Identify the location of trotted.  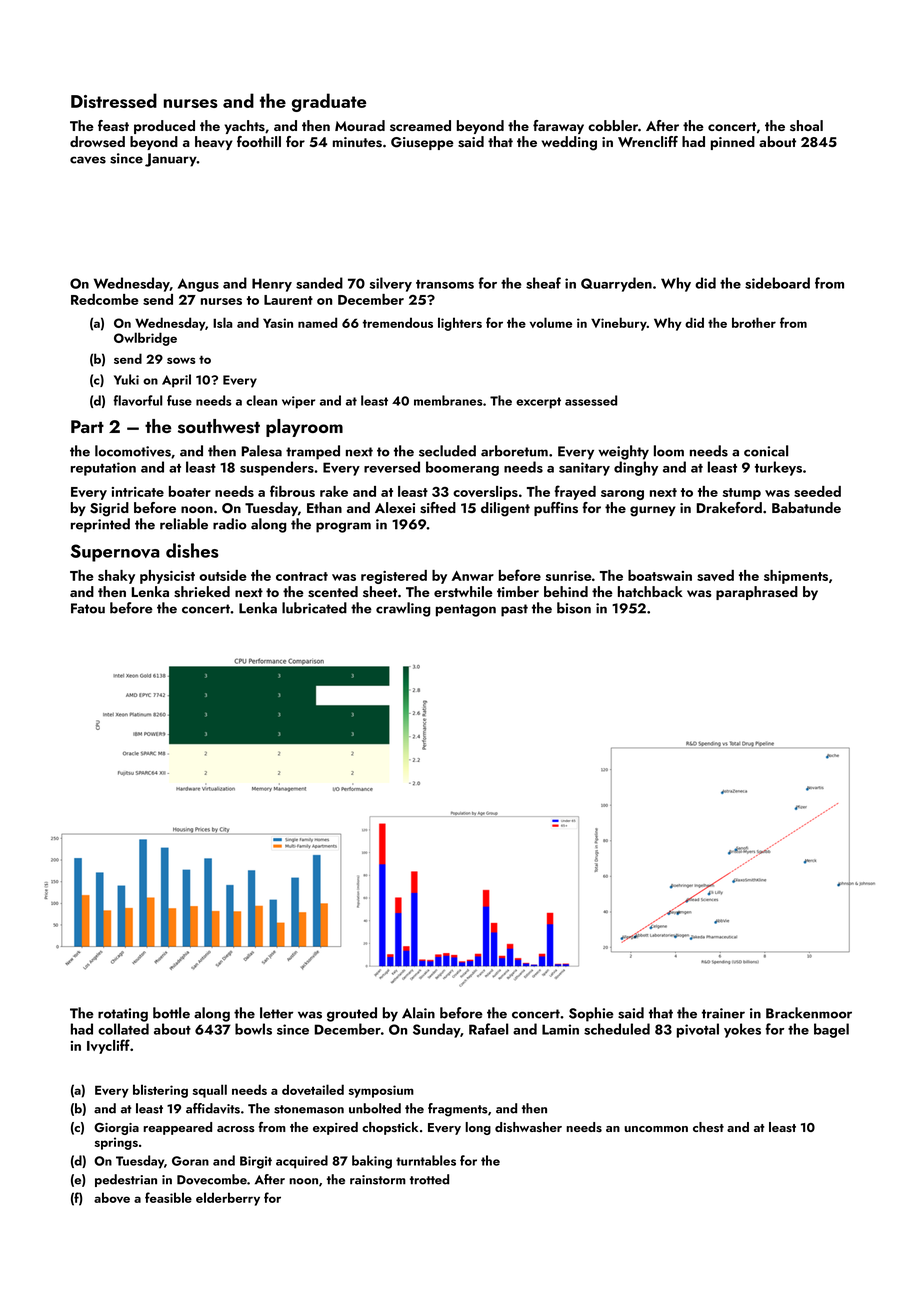
(429, 1179).
